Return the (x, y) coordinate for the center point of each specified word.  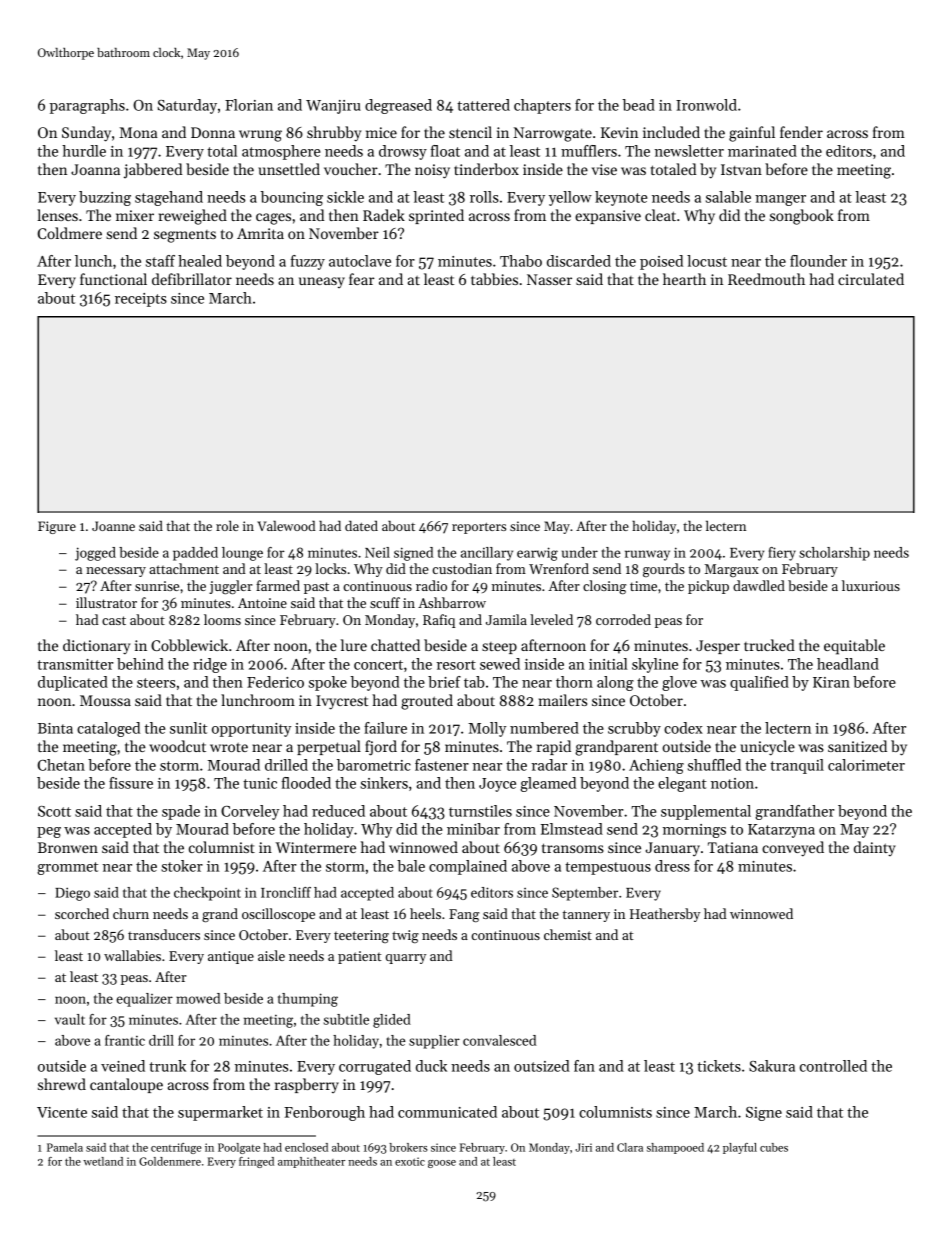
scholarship (834, 554)
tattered (483, 105)
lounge (242, 554)
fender (801, 132)
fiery (782, 554)
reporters (479, 528)
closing (604, 587)
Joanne (113, 526)
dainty (875, 848)
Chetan (61, 765)
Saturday (187, 106)
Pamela (65, 1147)
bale (411, 866)
